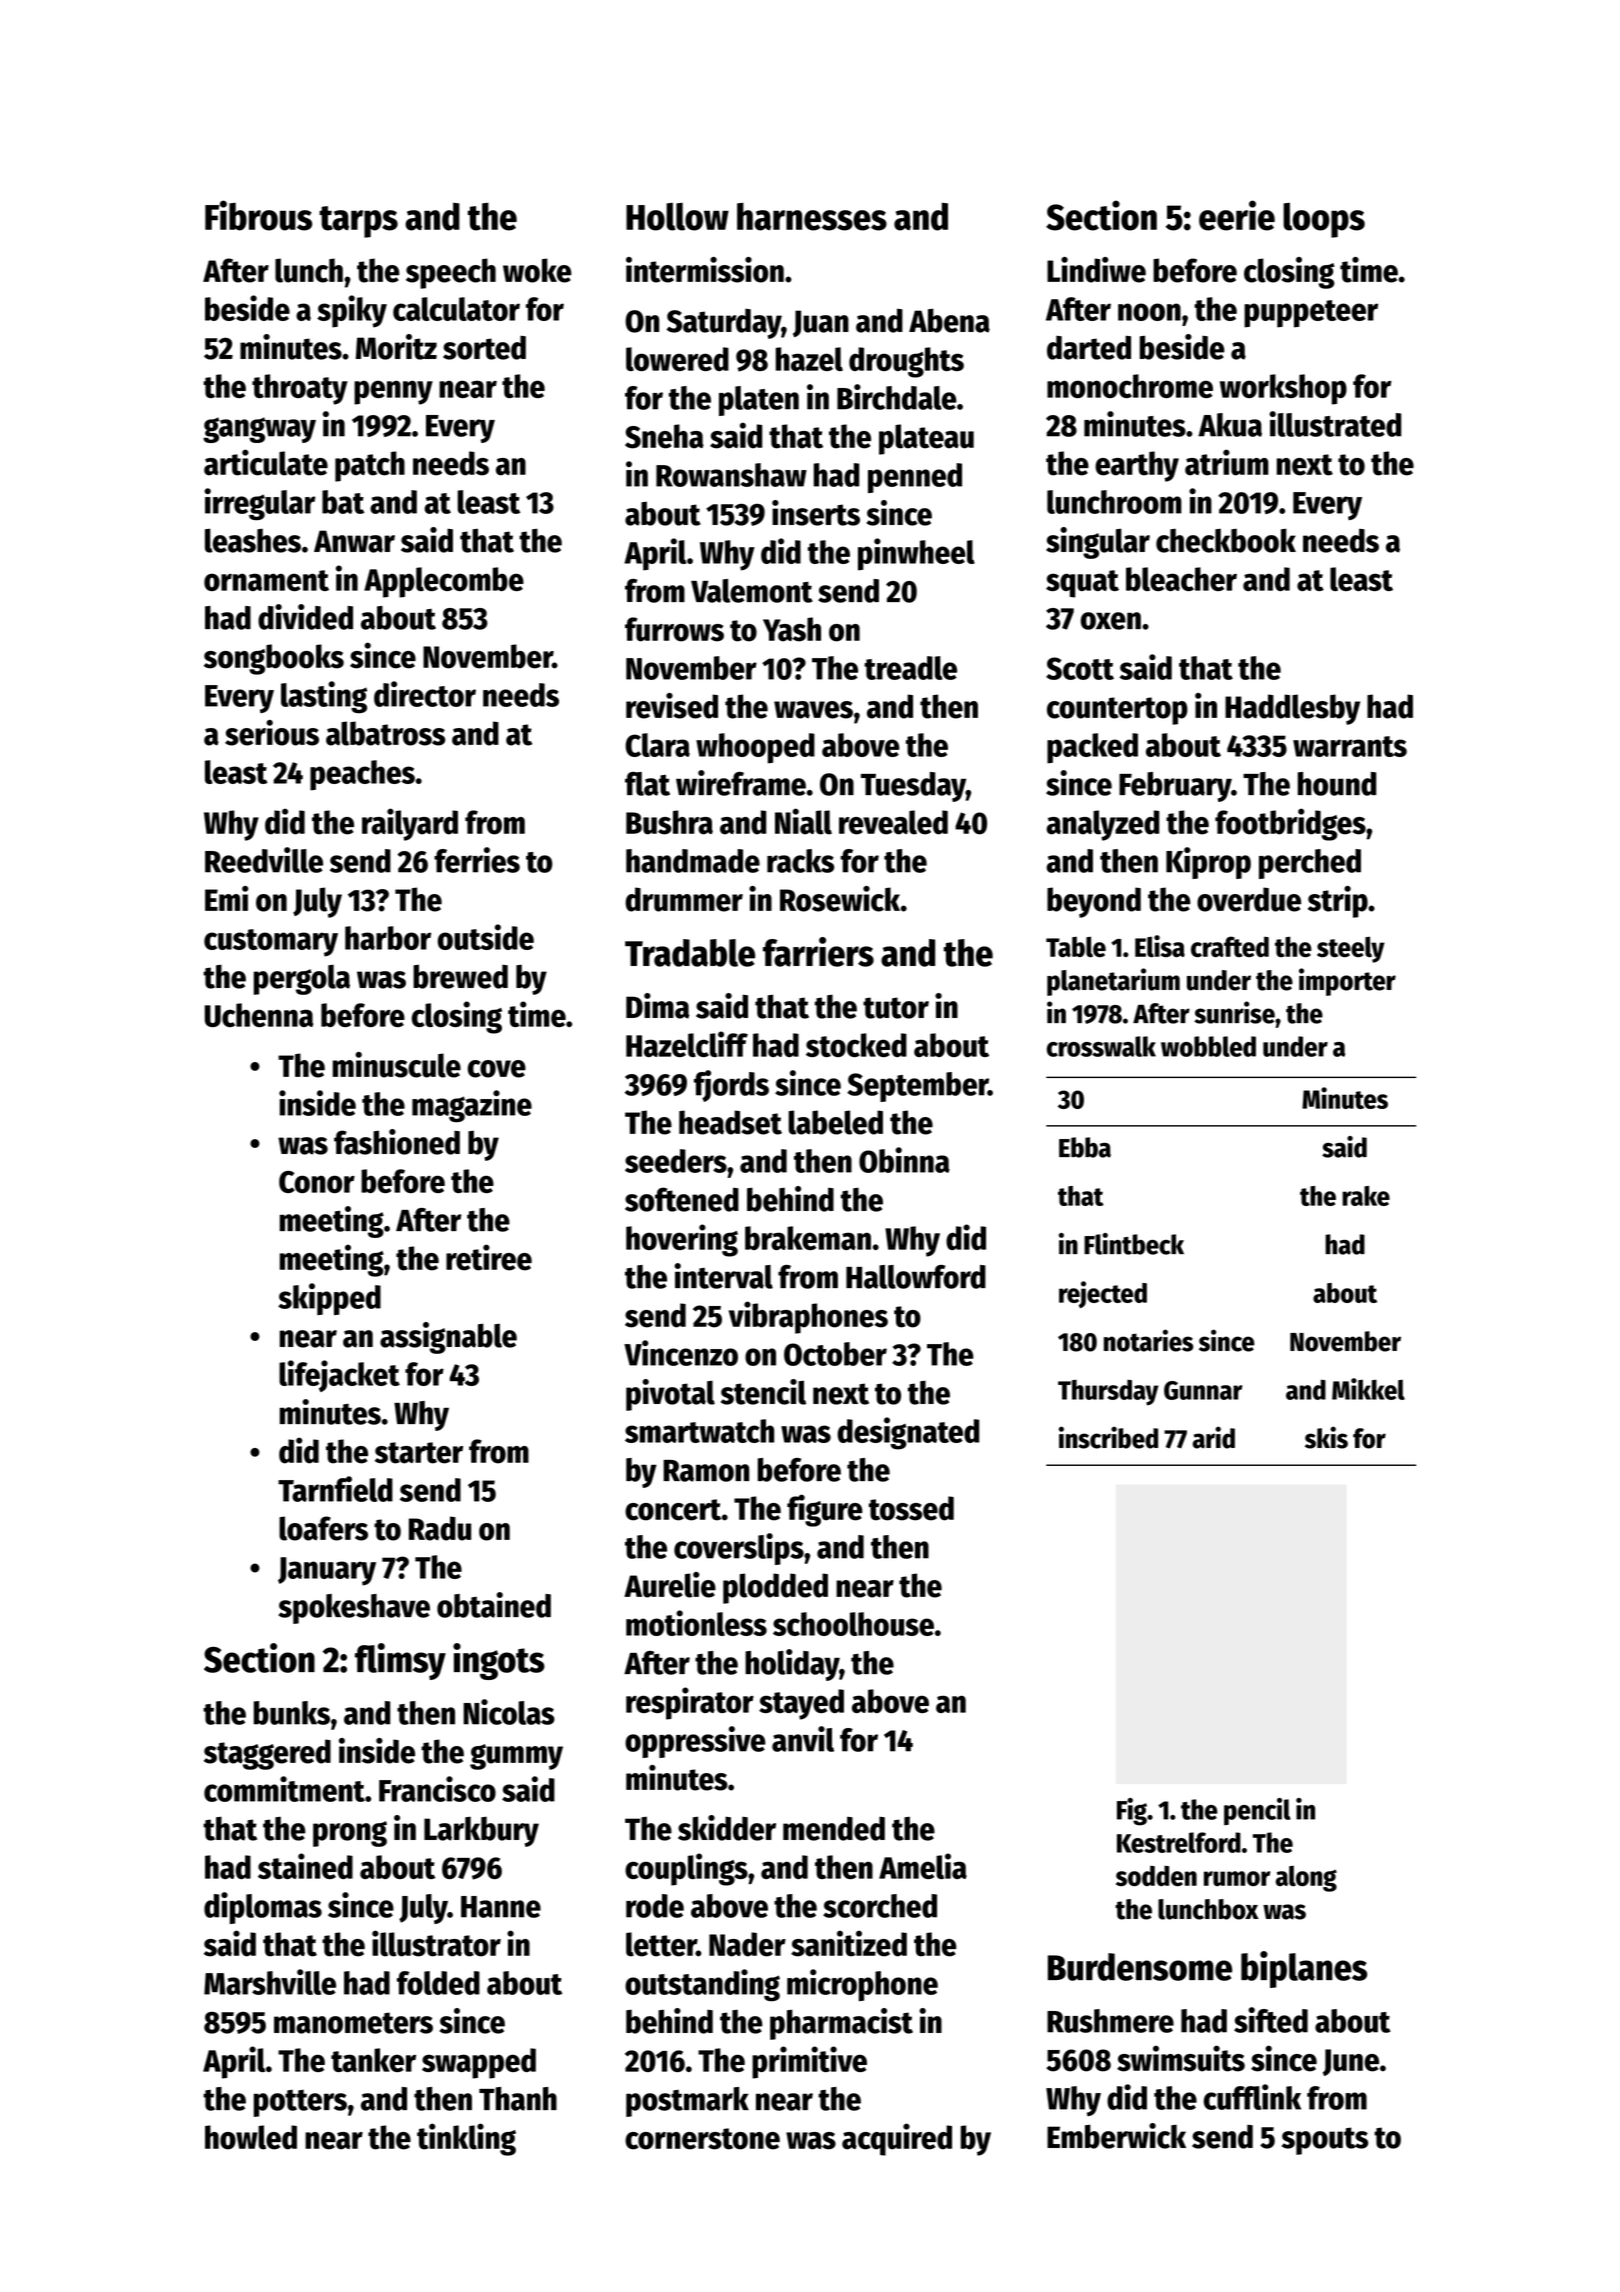 The width and height of the screenshot is (1620, 2292). Describe the element at coordinates (258, 215) in the screenshot. I see `Fibrous` at that location.
